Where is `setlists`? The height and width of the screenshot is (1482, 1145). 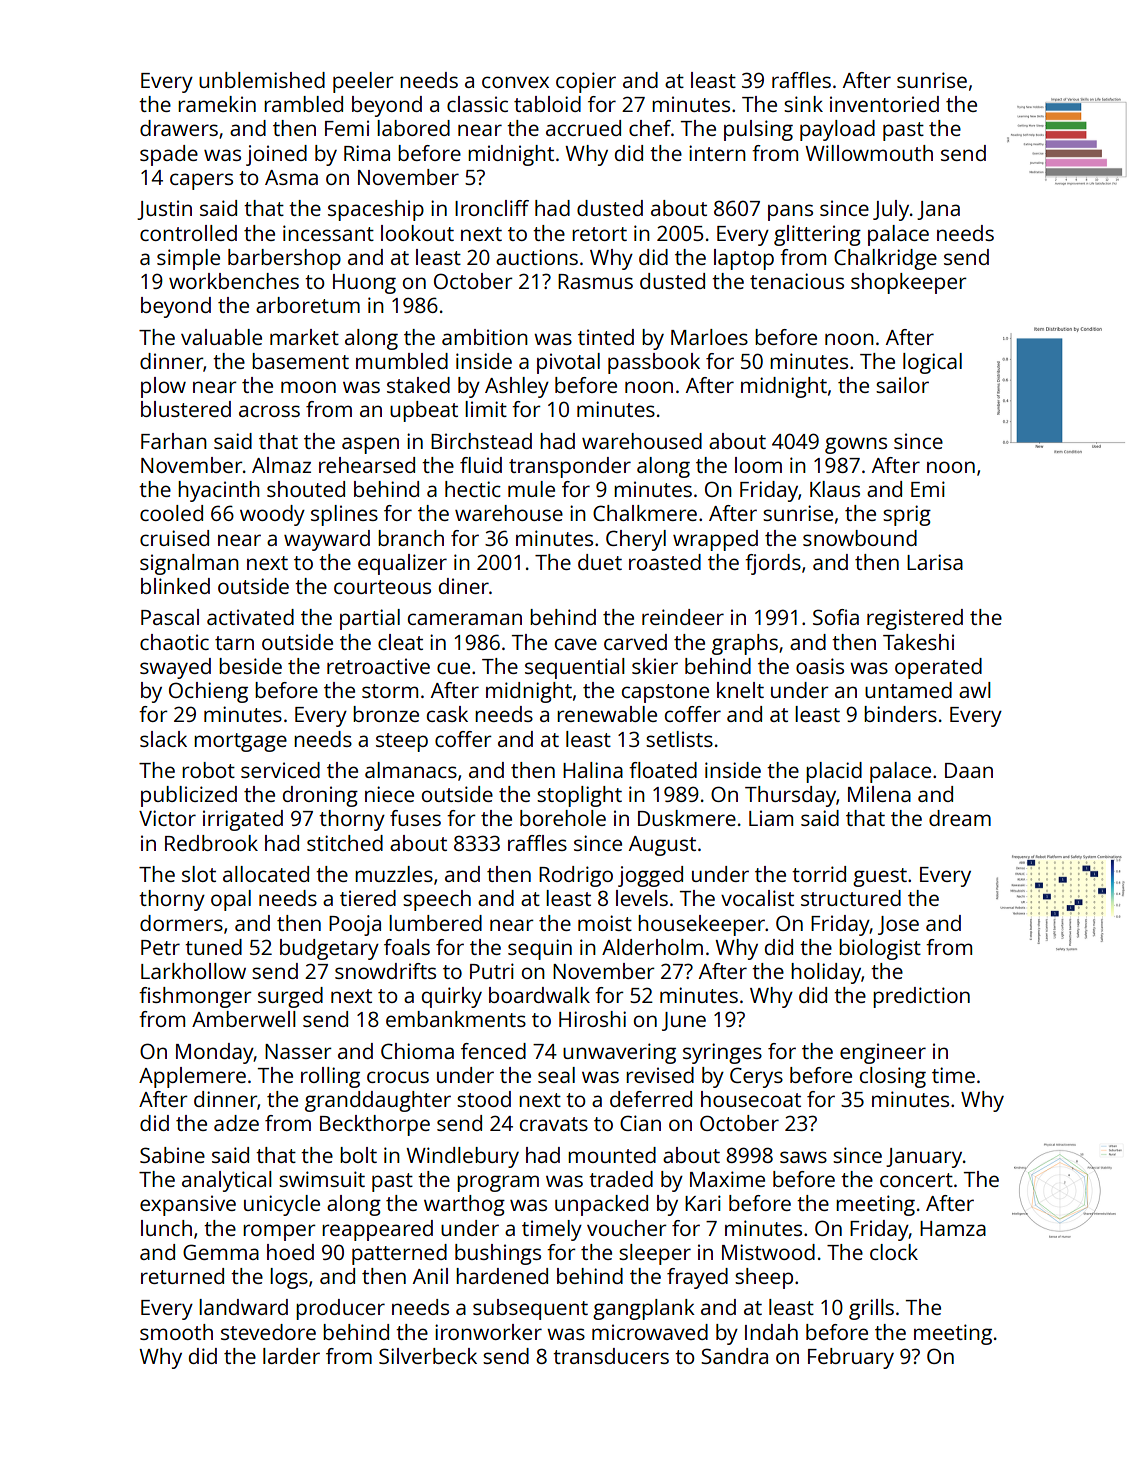
setlists is located at coordinates (679, 739).
